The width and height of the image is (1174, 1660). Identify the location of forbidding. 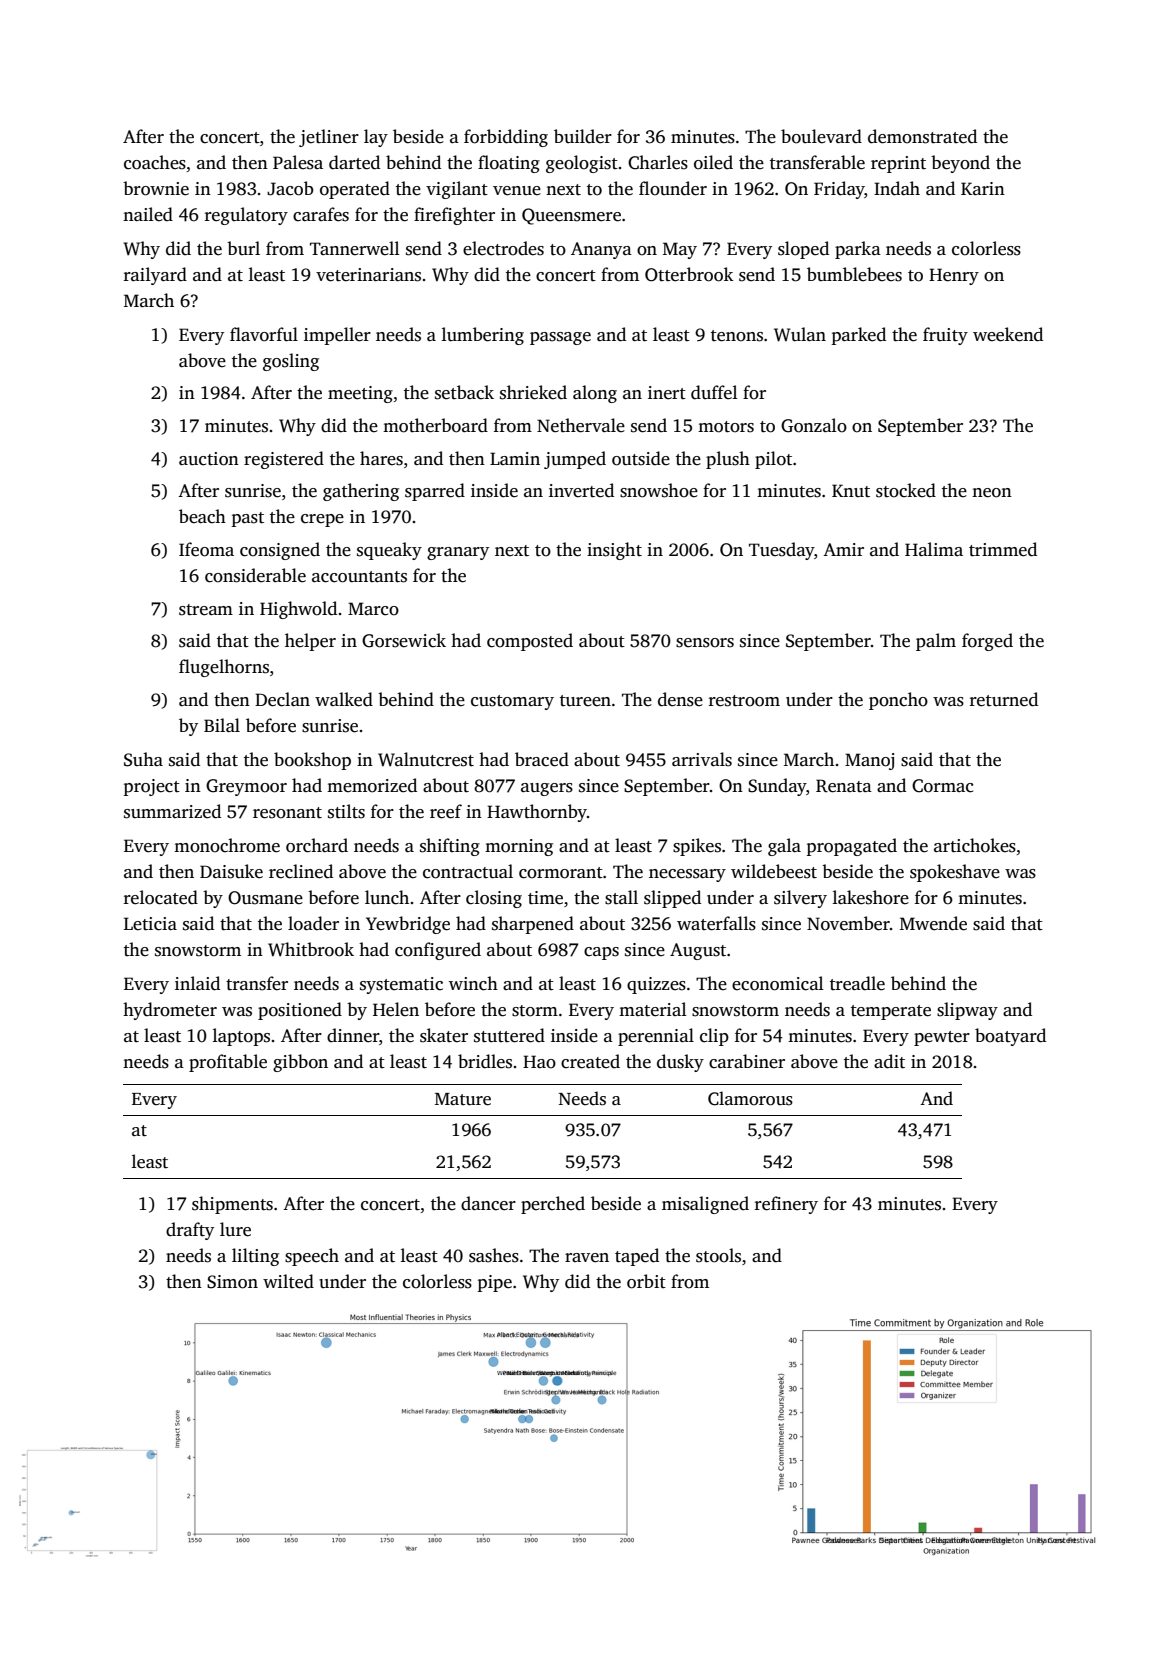
(506, 138).
